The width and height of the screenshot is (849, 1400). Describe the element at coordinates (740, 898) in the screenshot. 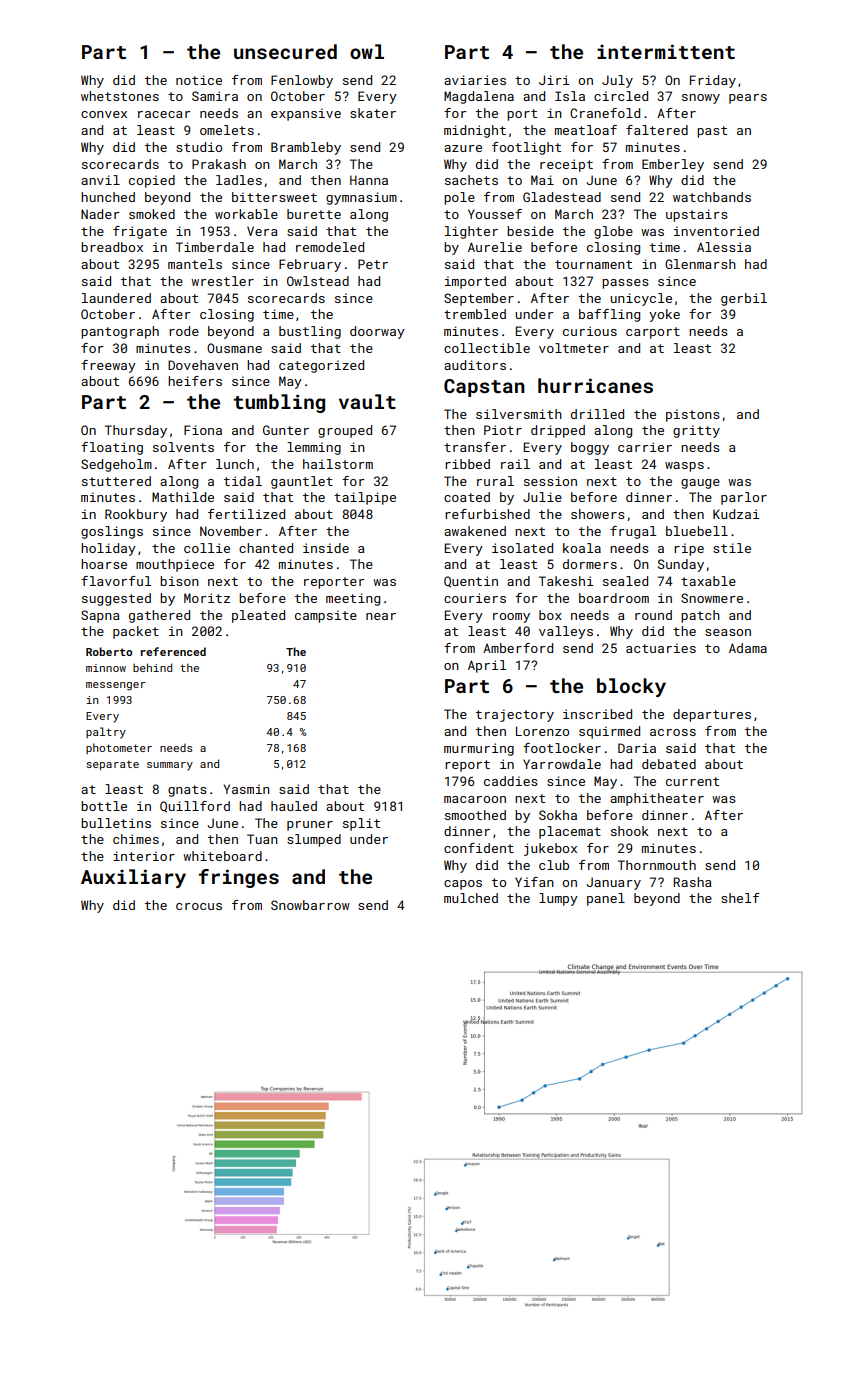

I see `shelf` at that location.
